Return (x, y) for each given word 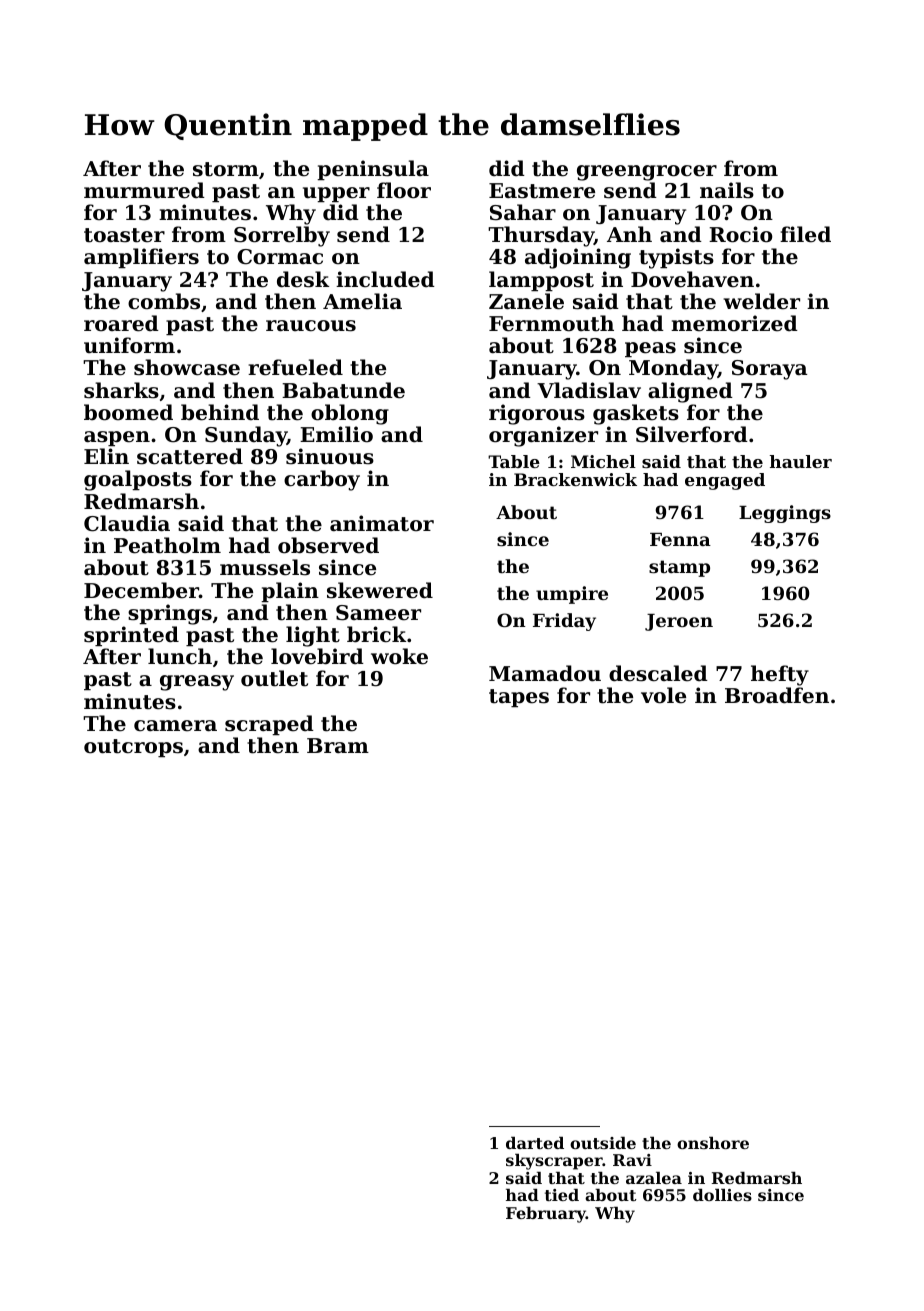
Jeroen (679, 622)
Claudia (127, 523)
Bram (338, 745)
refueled (295, 367)
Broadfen (777, 695)
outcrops (133, 748)
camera (175, 726)
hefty (780, 675)
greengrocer (647, 173)
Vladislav (589, 390)
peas (650, 349)
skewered (380, 590)
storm (226, 169)
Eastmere (542, 191)
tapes (519, 698)
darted (535, 1143)
